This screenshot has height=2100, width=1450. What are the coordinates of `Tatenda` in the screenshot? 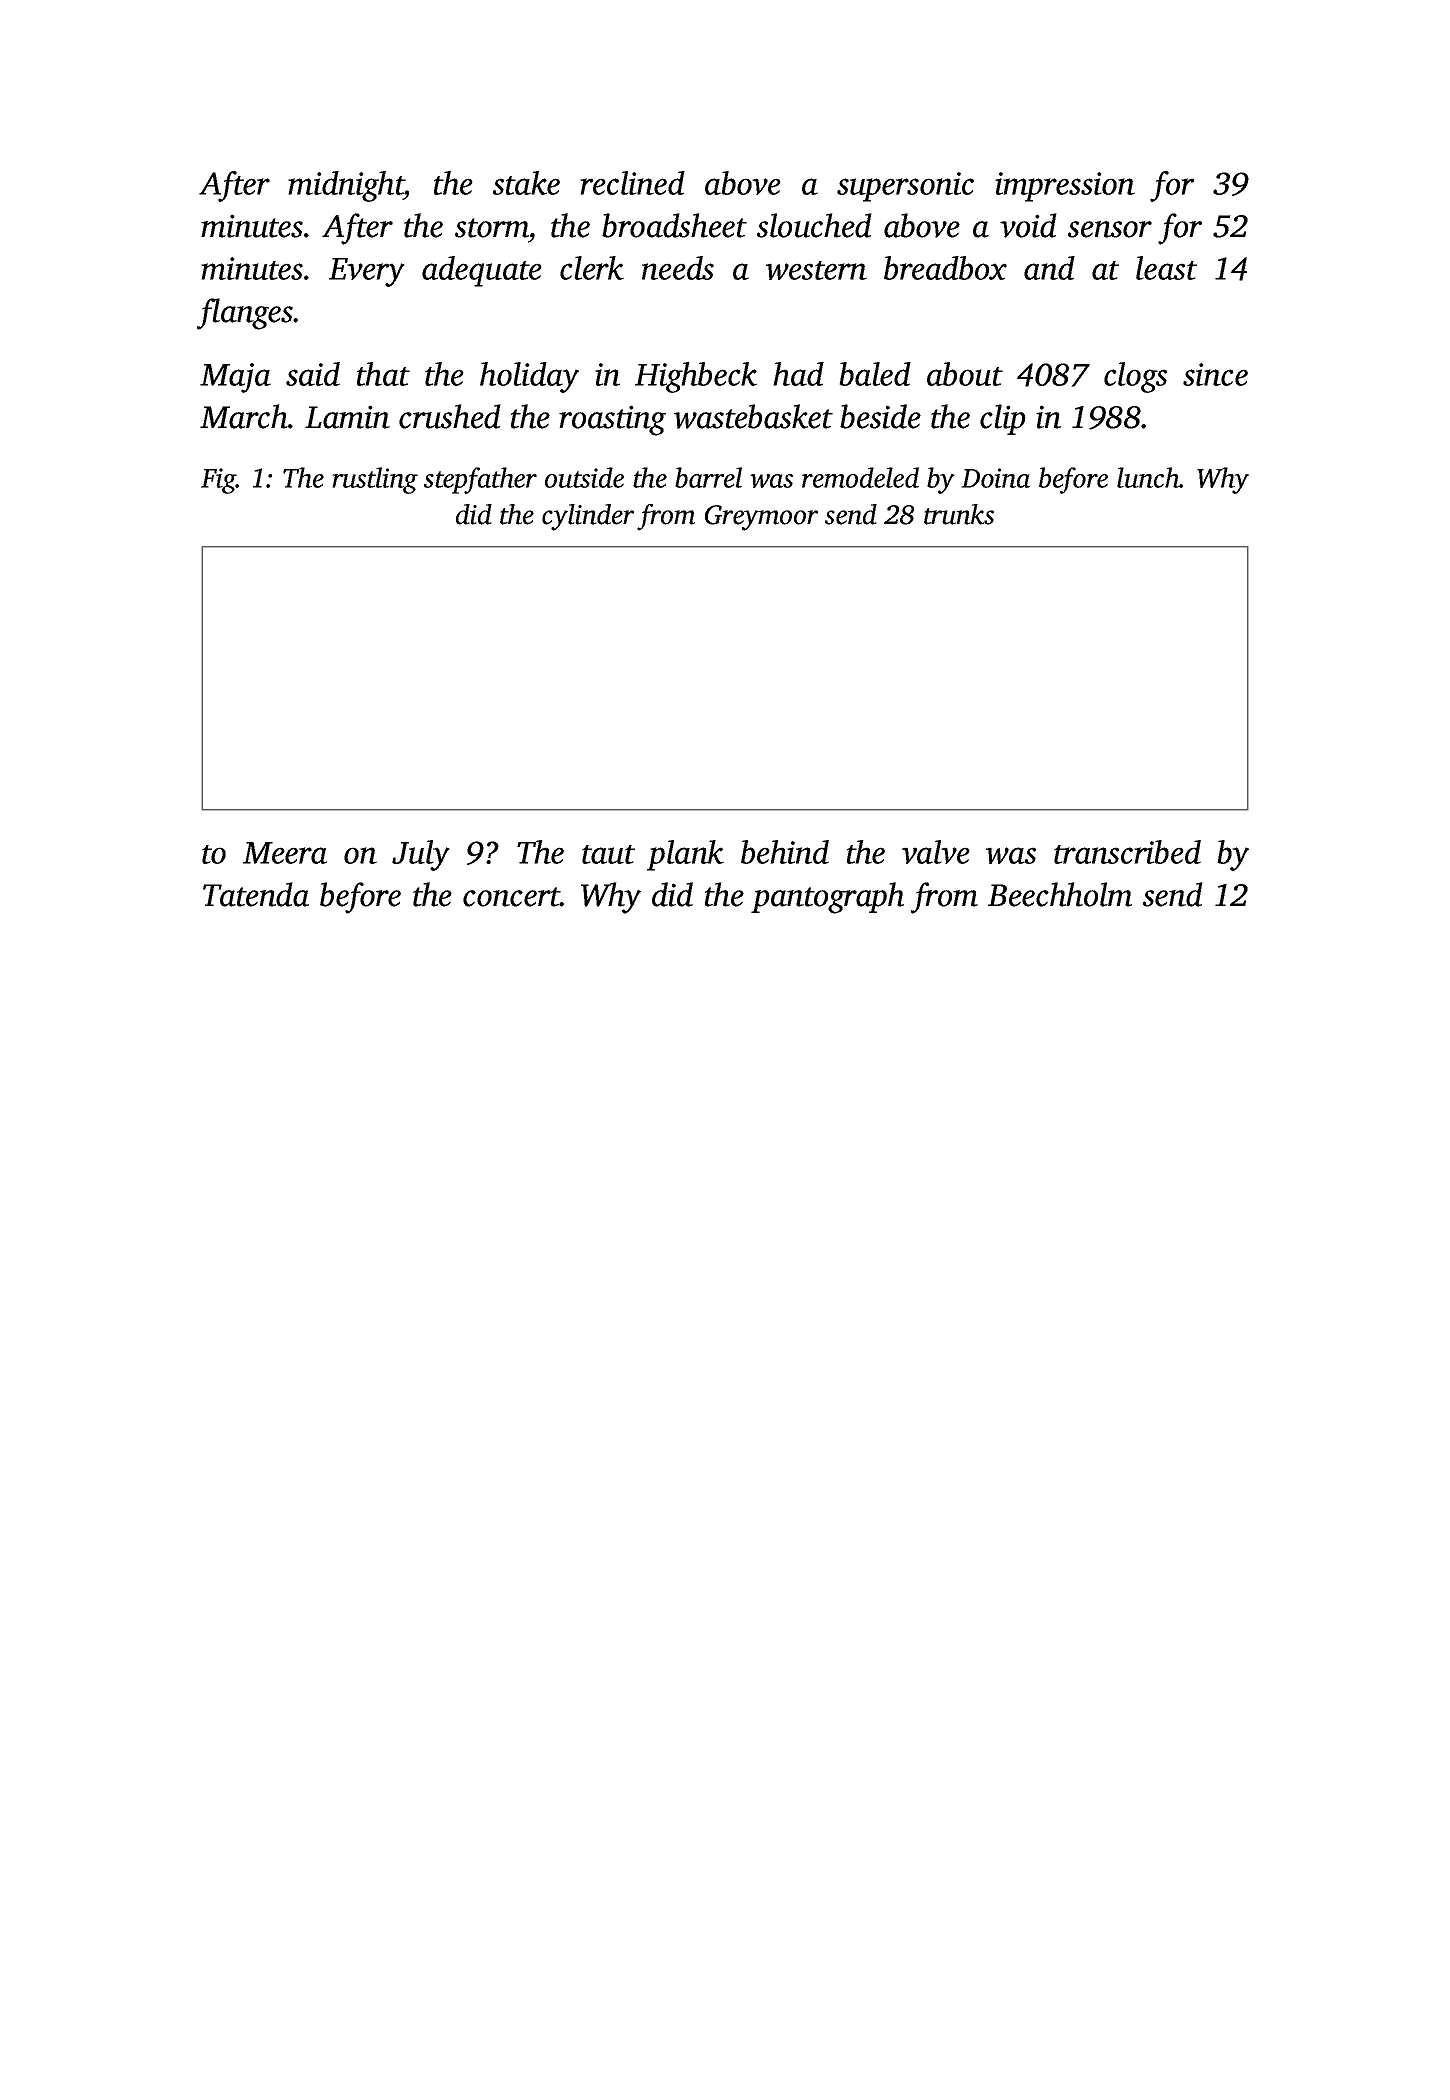 It's located at (256, 894).
